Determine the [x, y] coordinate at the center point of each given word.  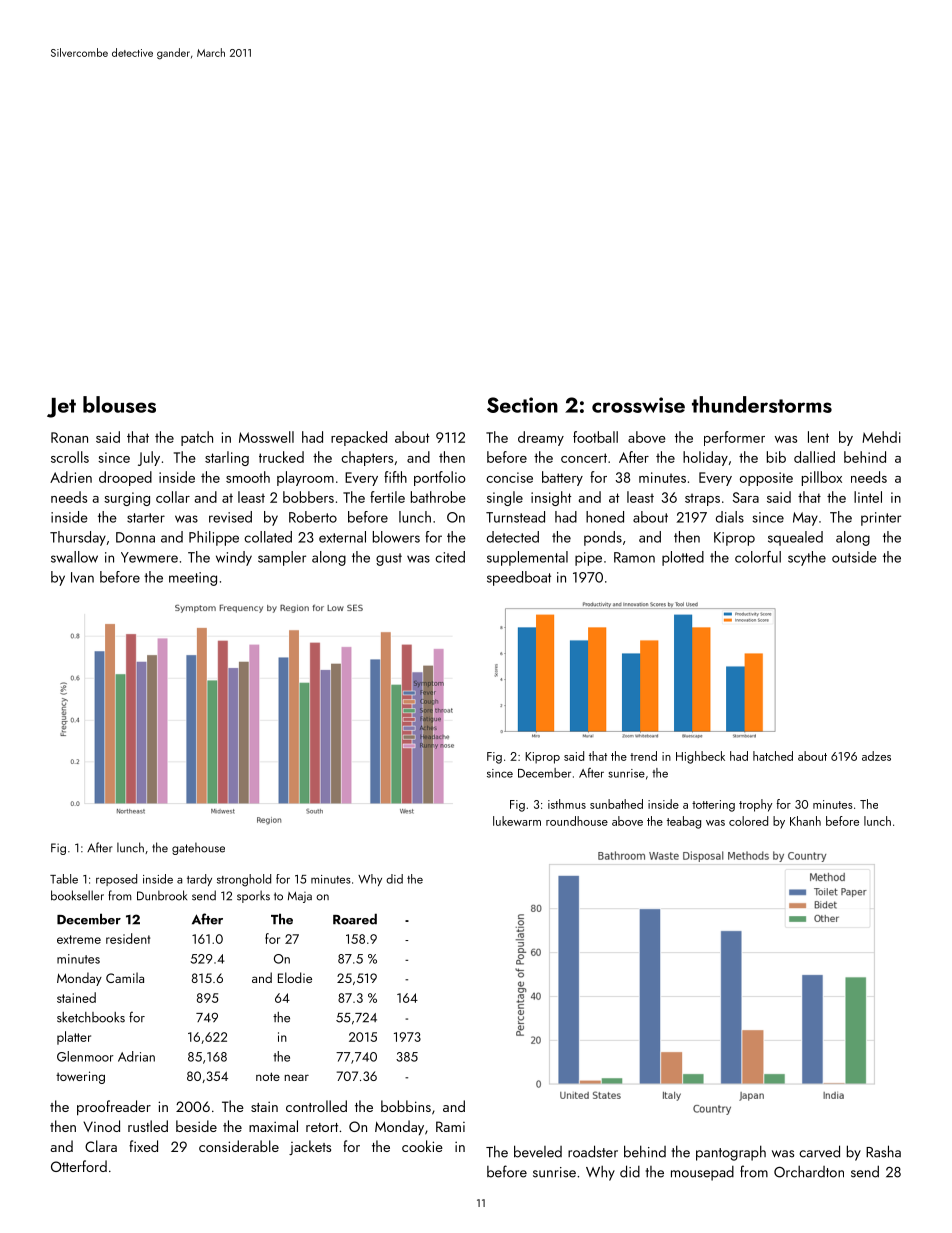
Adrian [136, 1056]
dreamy [541, 438]
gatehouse [198, 849]
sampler [282, 558]
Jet [61, 408]
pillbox [822, 478]
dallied [814, 457]
